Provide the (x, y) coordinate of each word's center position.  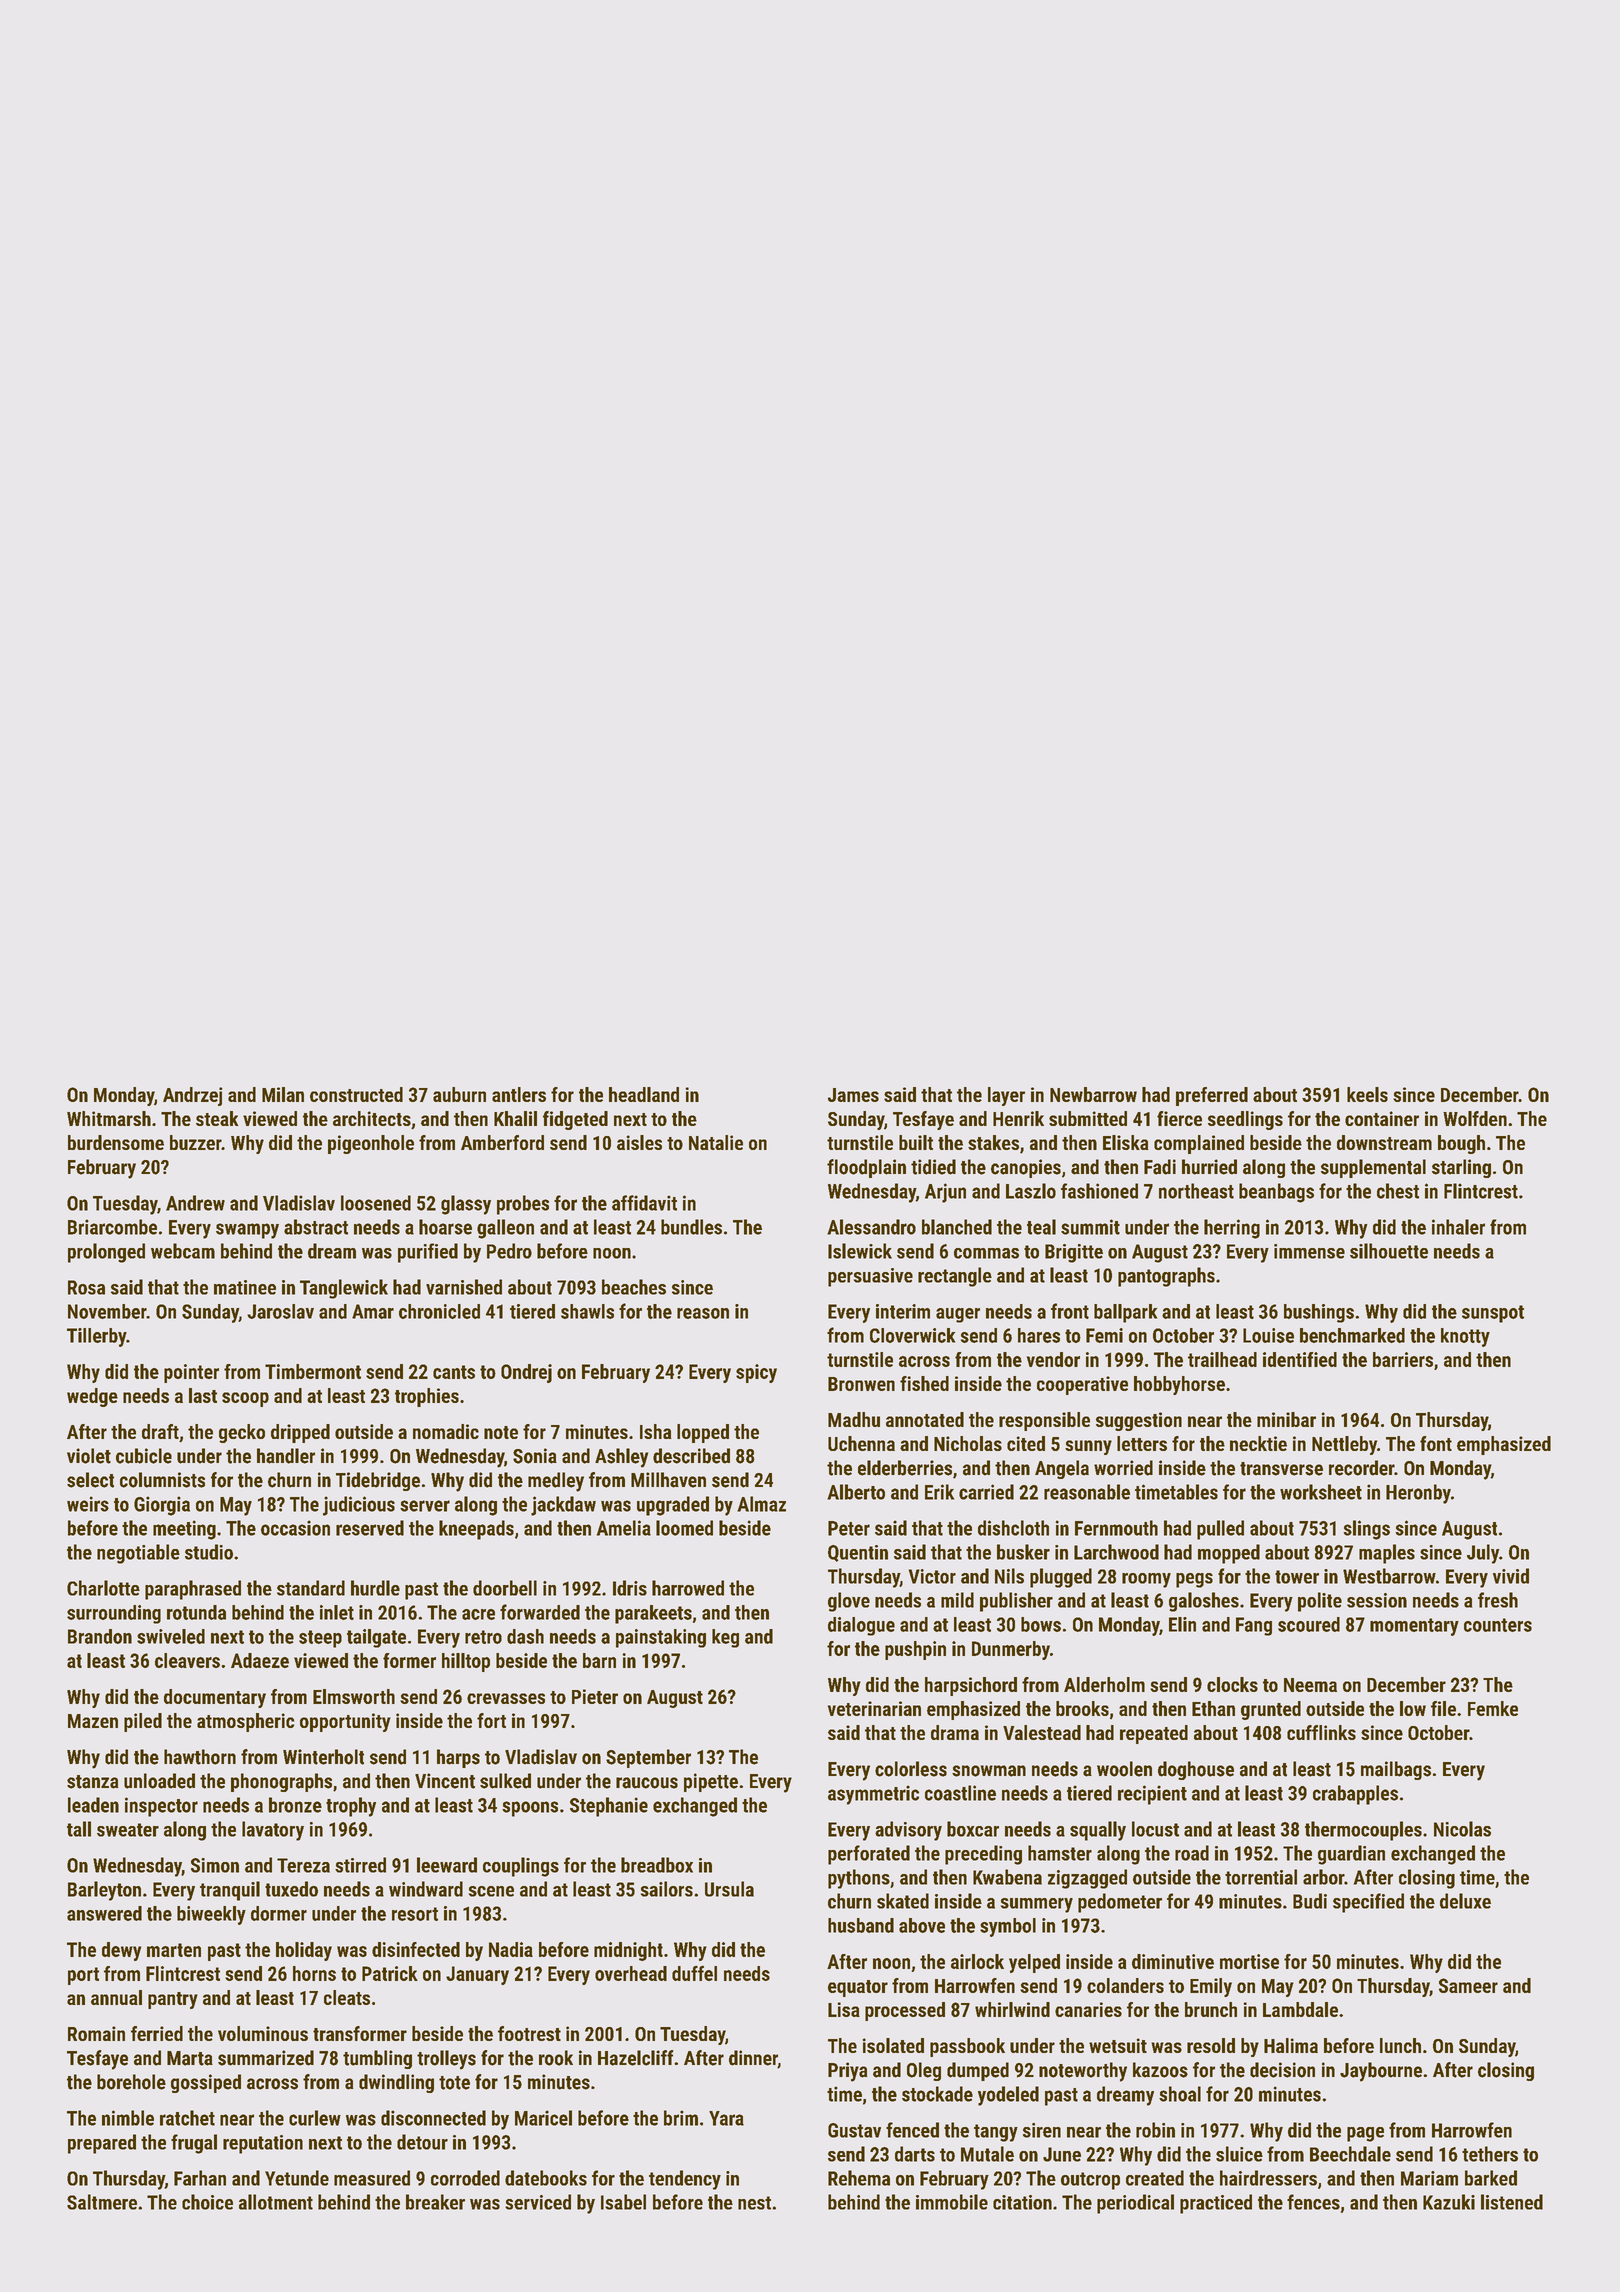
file (1443, 1708)
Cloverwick (912, 1335)
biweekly (211, 1915)
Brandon (100, 1636)
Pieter (595, 1696)
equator (858, 1988)
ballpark (1125, 1313)
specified (1368, 1903)
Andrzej (193, 1096)
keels (1367, 1094)
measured (372, 2178)
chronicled (439, 1311)
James (853, 1095)
